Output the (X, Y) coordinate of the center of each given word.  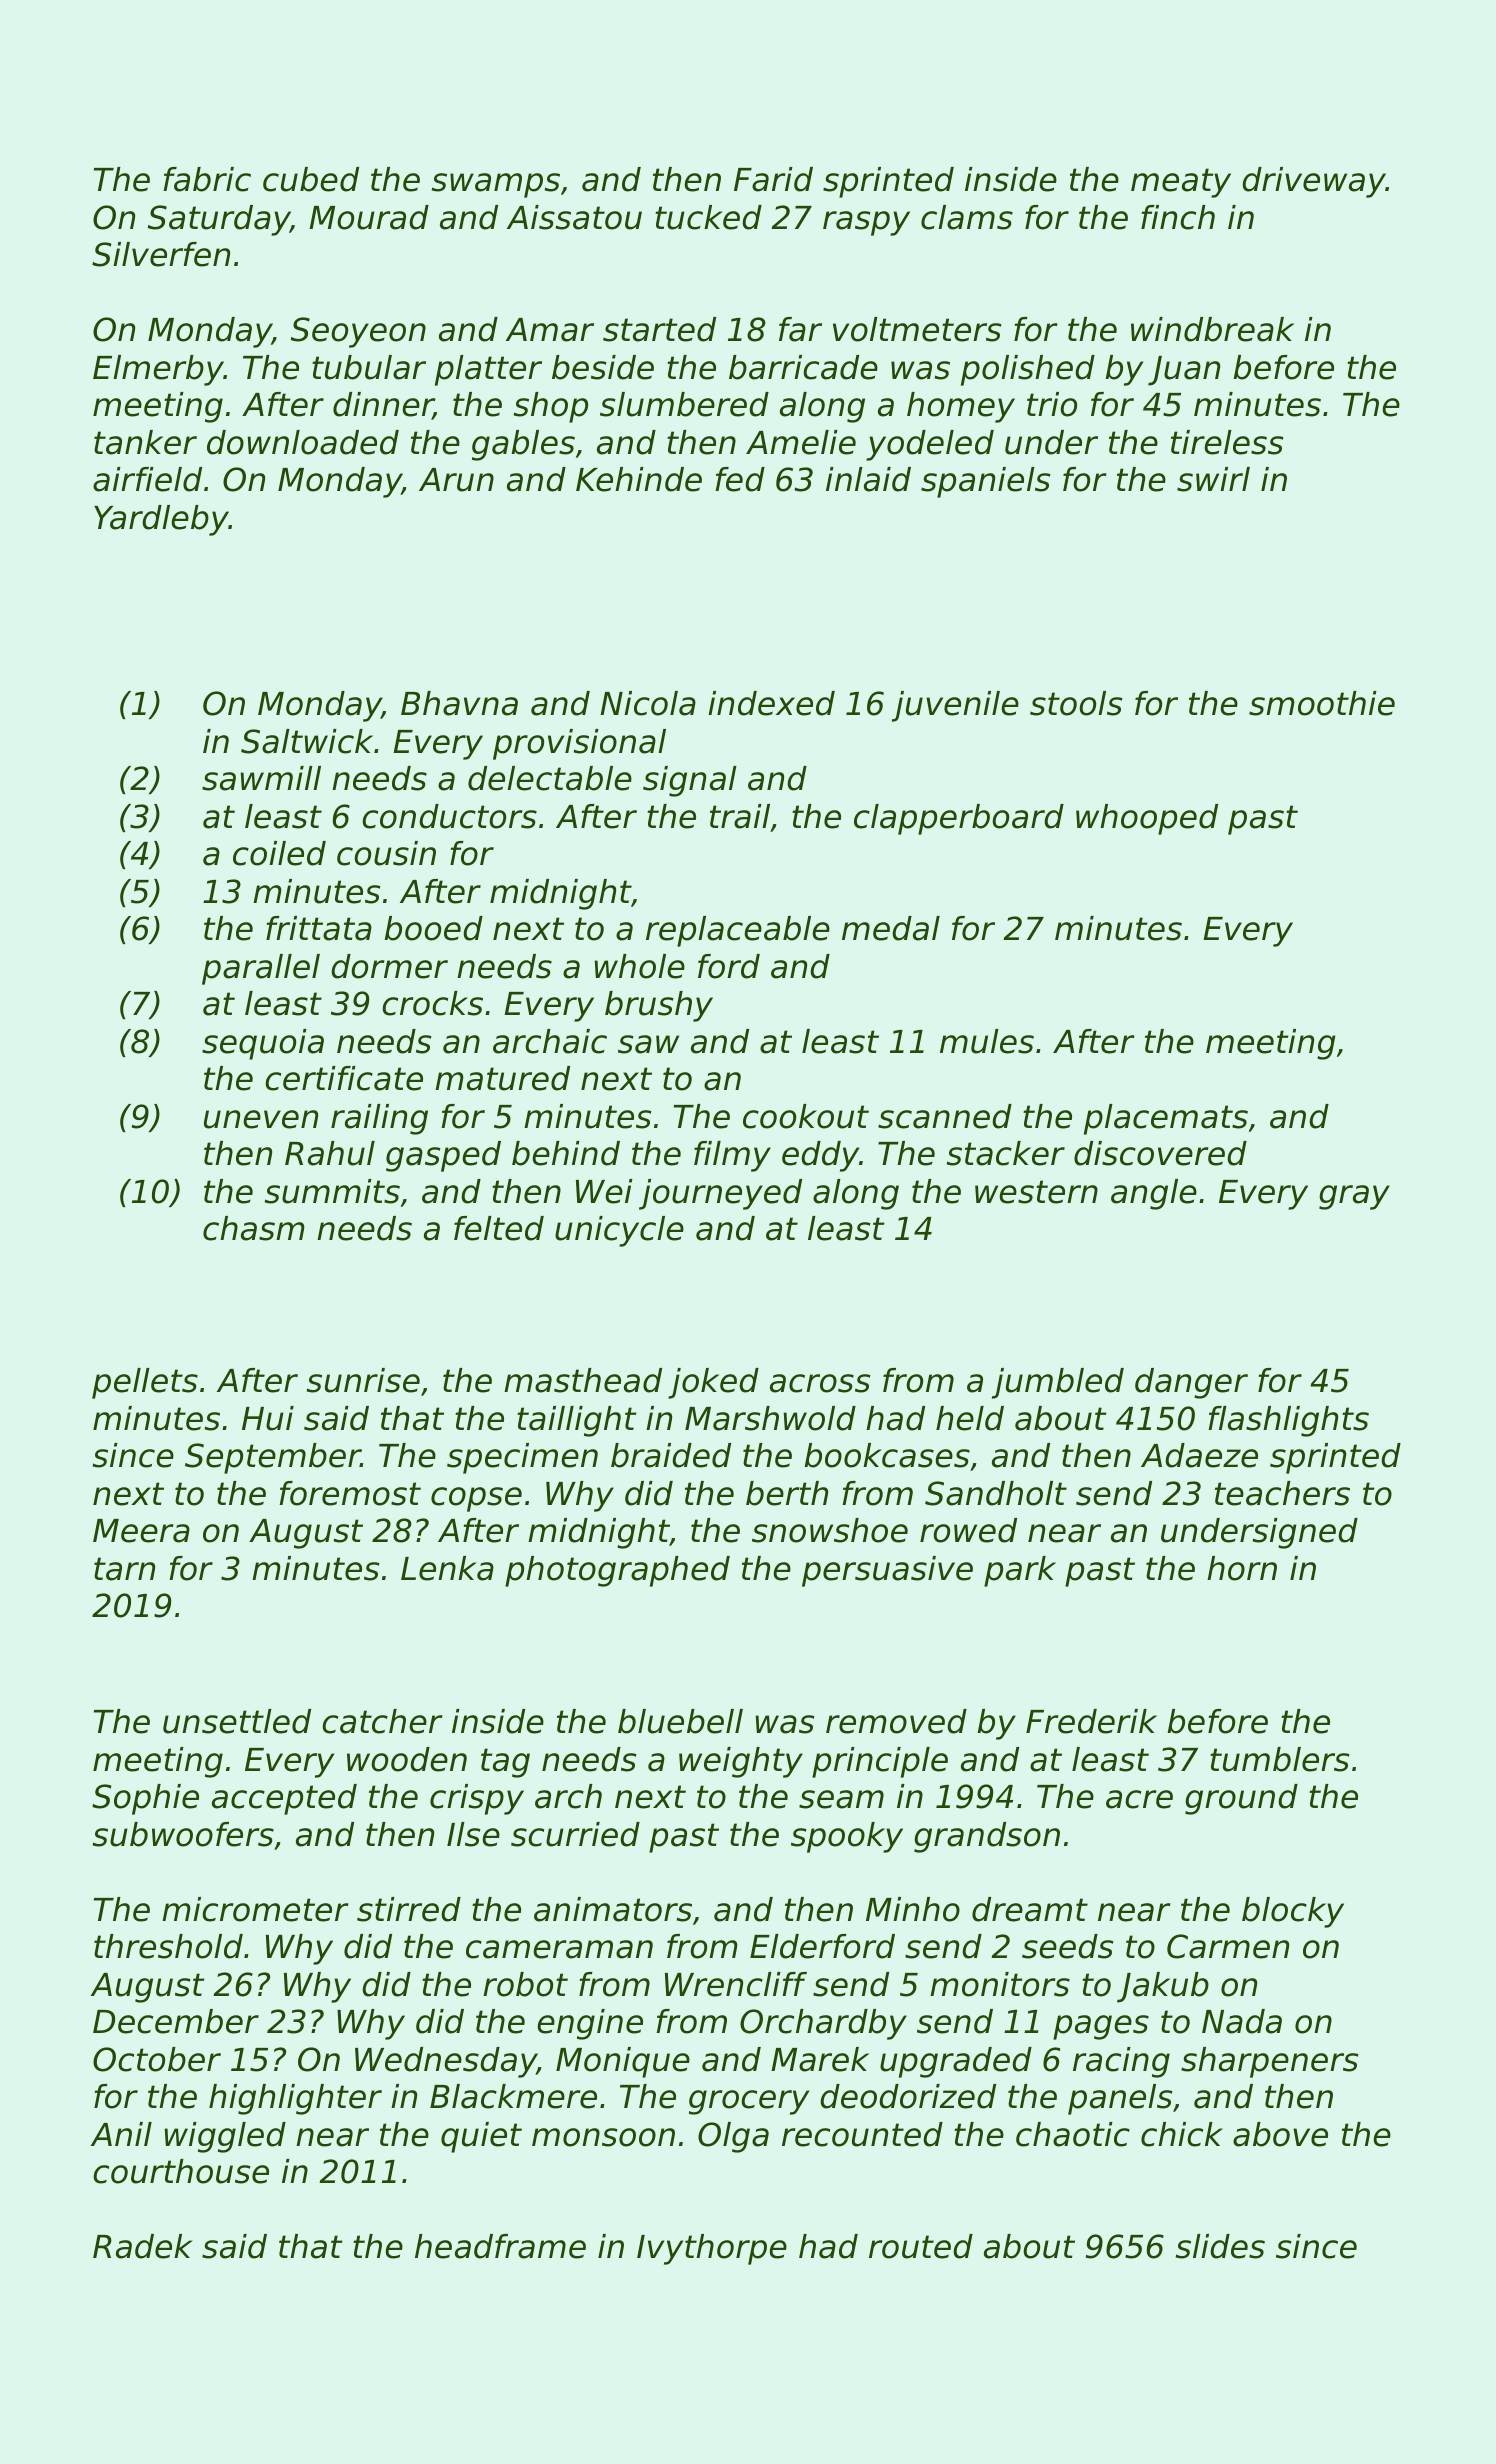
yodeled (930, 445)
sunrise (363, 1380)
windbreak (1212, 329)
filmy (732, 1156)
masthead (583, 1380)
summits (332, 1191)
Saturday (219, 220)
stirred (409, 1909)
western (1036, 1192)
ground (1241, 1799)
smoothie (1322, 703)
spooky (847, 1837)
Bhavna (459, 703)
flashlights (1288, 1421)
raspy (866, 223)
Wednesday (446, 2062)
